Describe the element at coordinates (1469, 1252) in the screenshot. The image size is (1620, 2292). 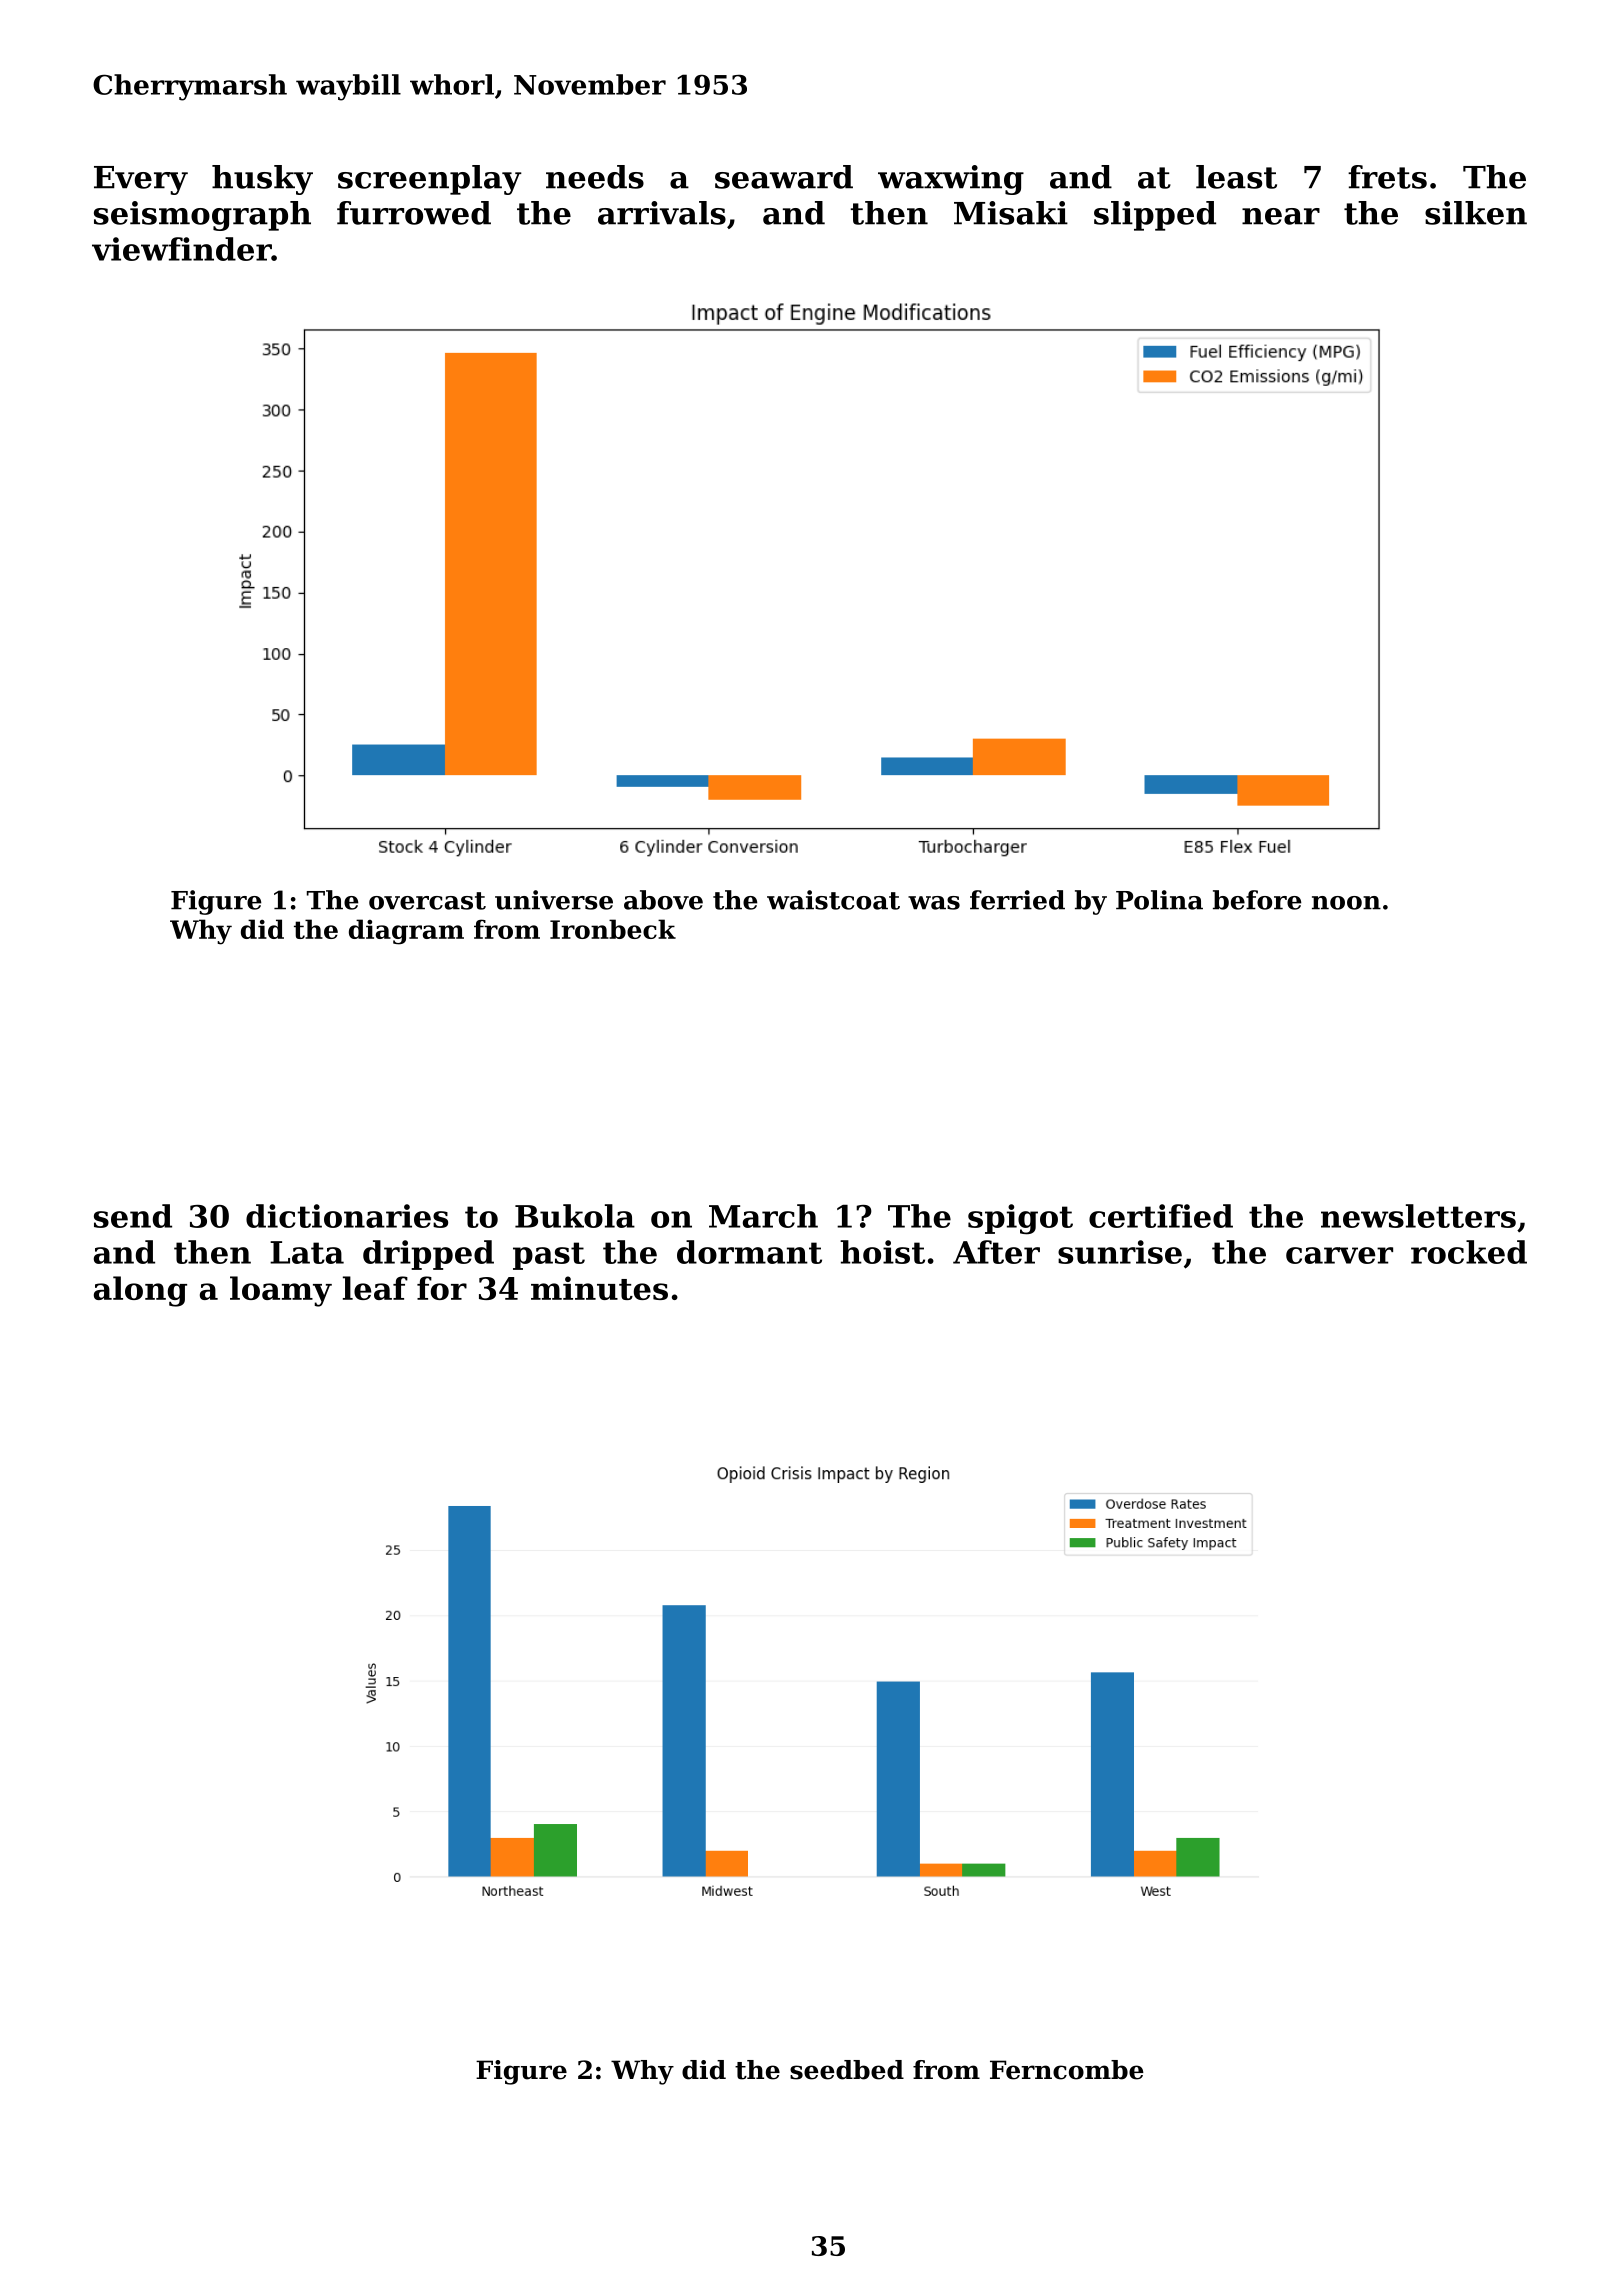
I see `rocked` at that location.
